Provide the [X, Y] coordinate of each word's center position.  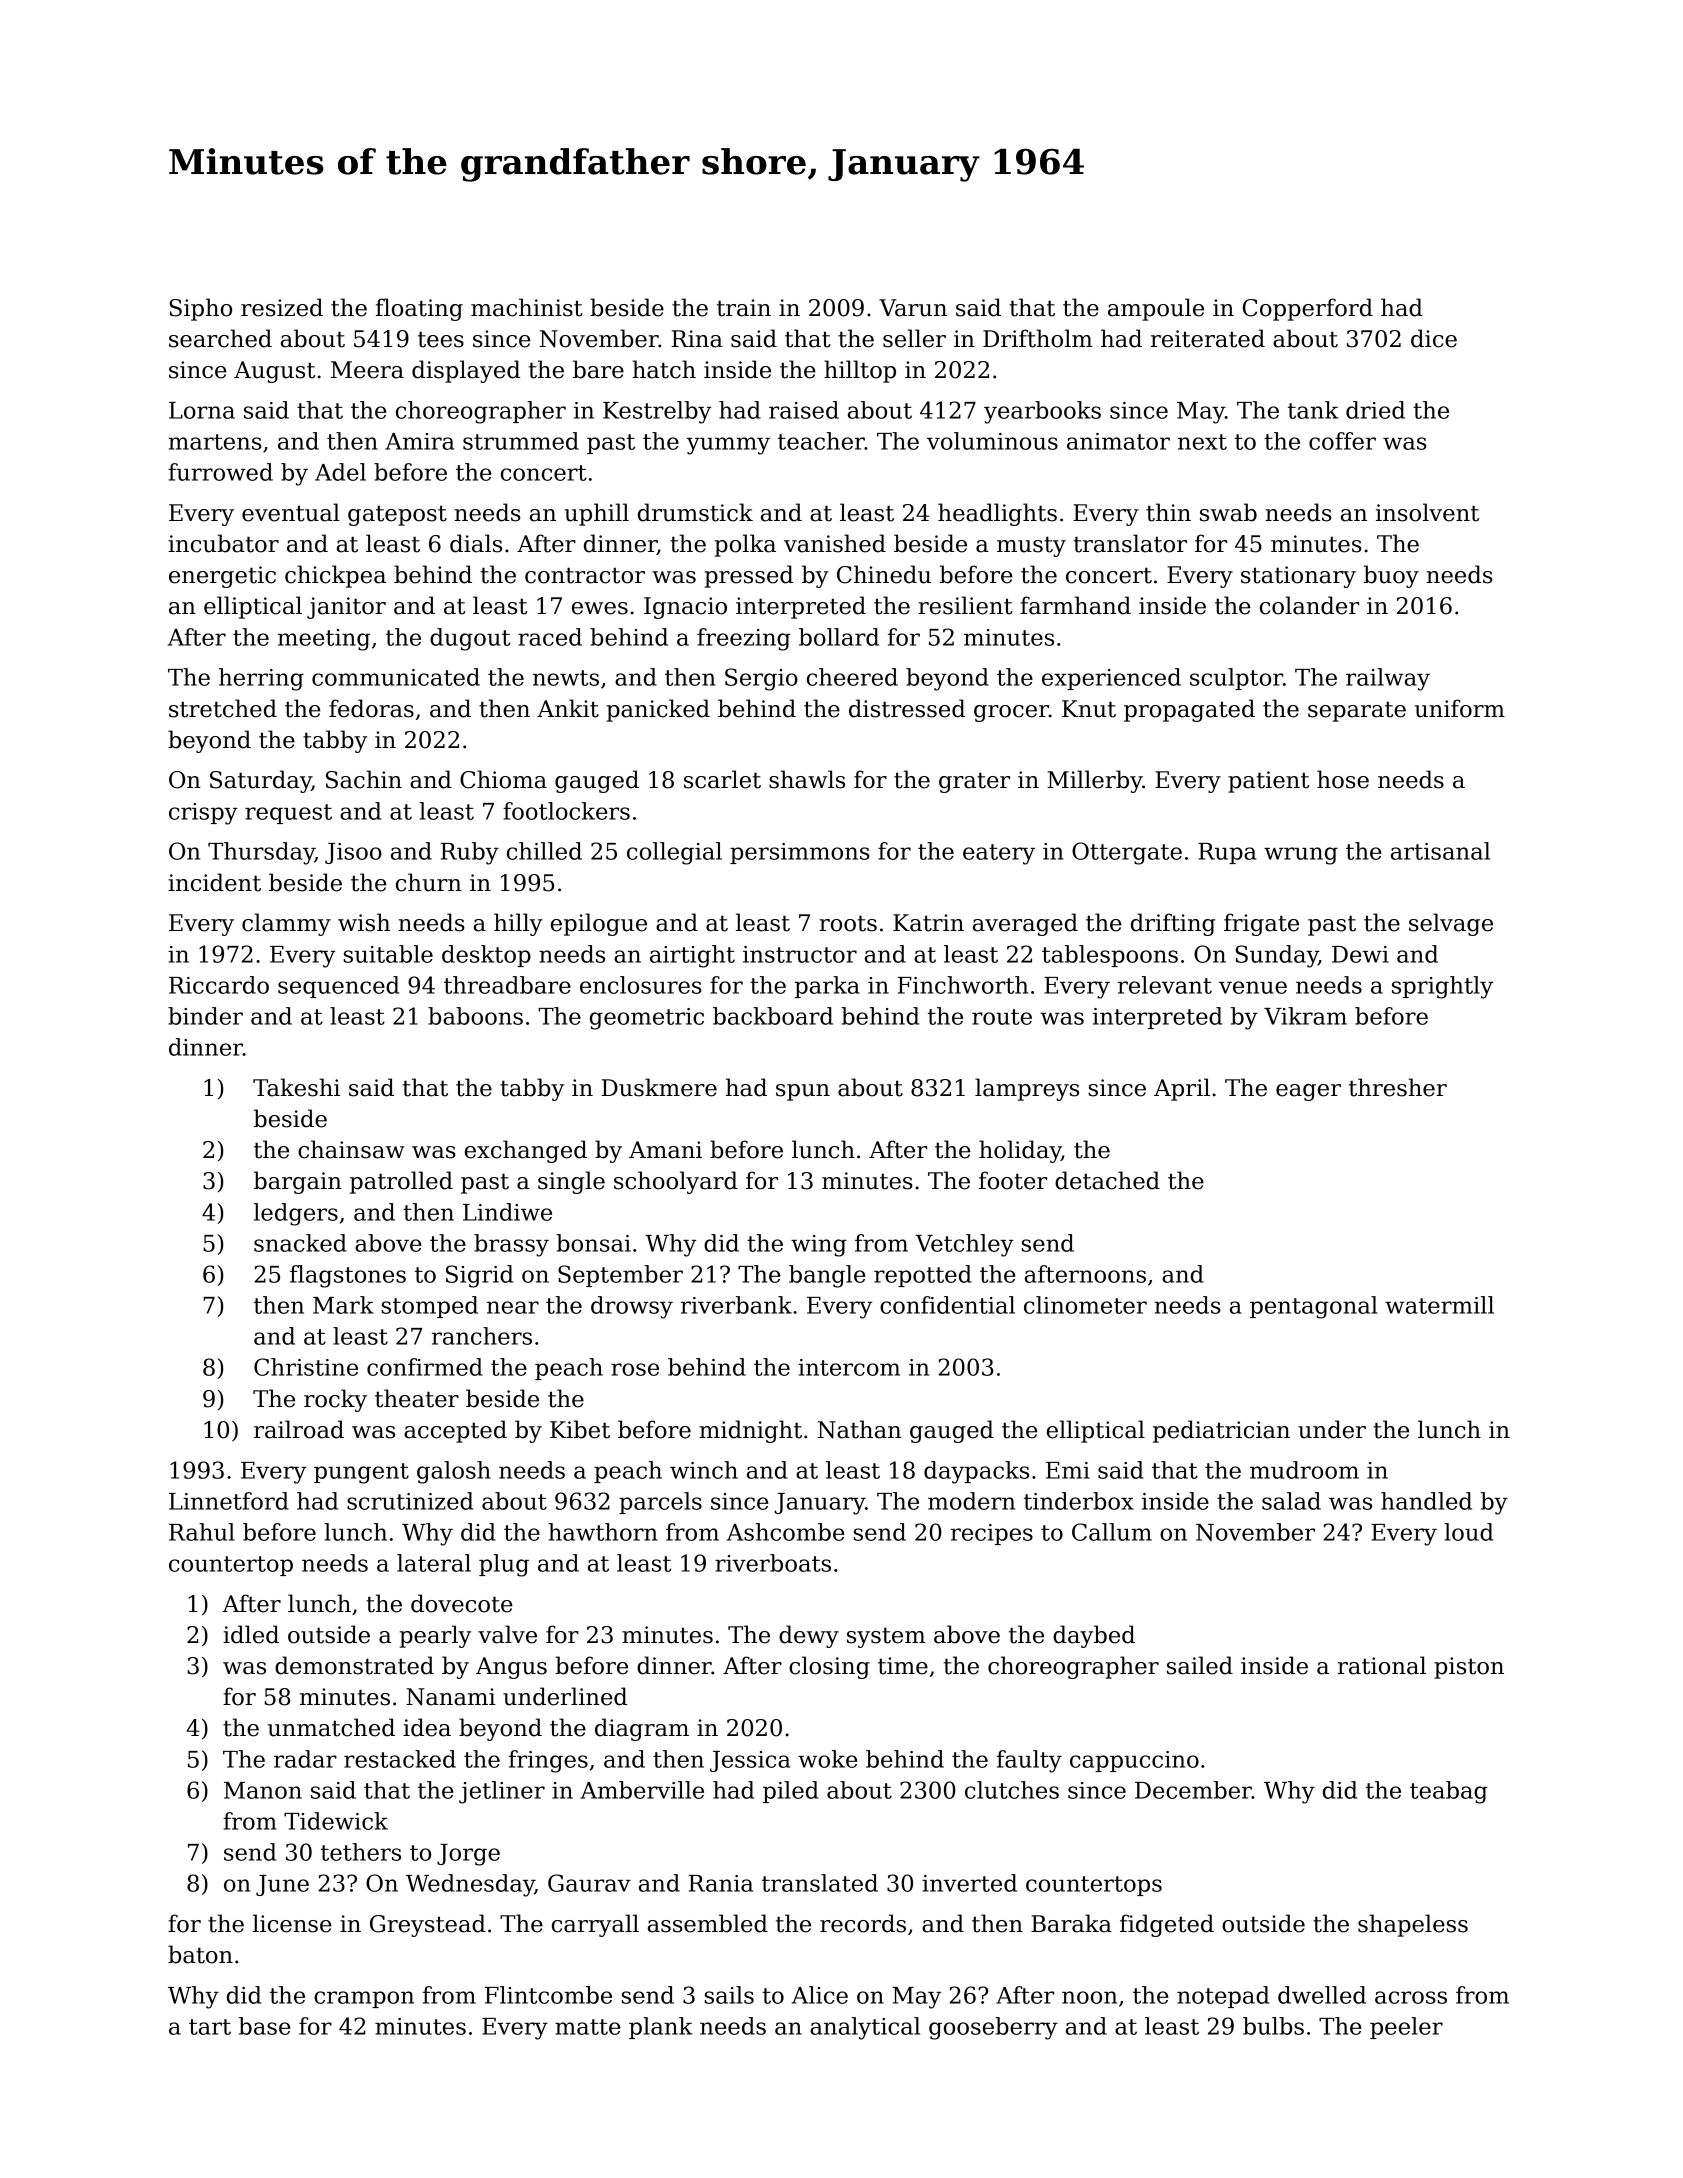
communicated [396, 677]
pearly [435, 1636]
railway [1388, 679]
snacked [300, 1243]
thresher [1398, 1087]
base [264, 2026]
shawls [807, 779]
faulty [1029, 1761]
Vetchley [964, 1245]
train [744, 308]
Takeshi [296, 1087]
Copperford [1308, 309]
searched [220, 338]
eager [1308, 1092]
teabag [1449, 1792]
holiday [1020, 1151]
